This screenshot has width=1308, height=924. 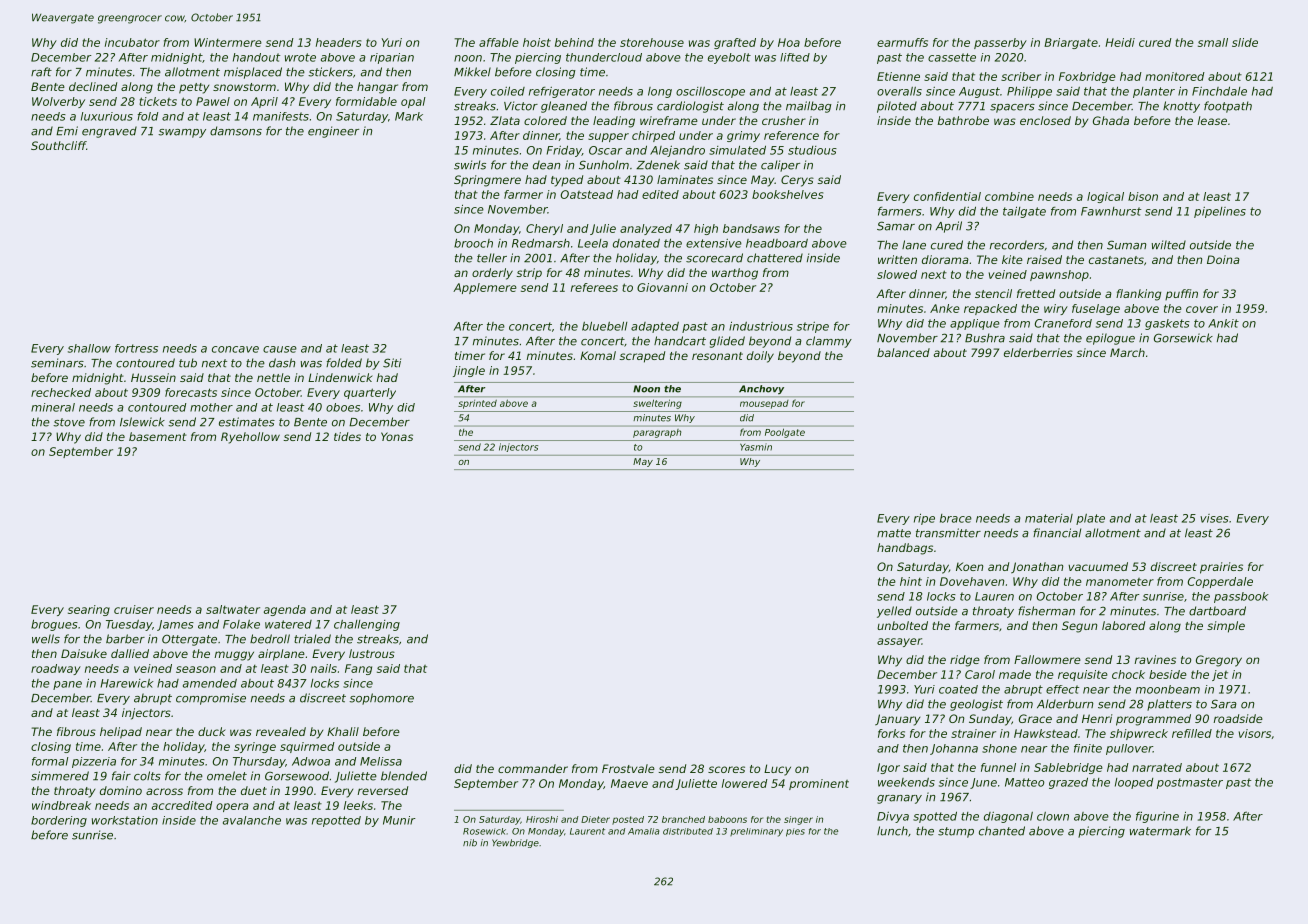 I want to click on Wolverby, so click(x=58, y=102).
